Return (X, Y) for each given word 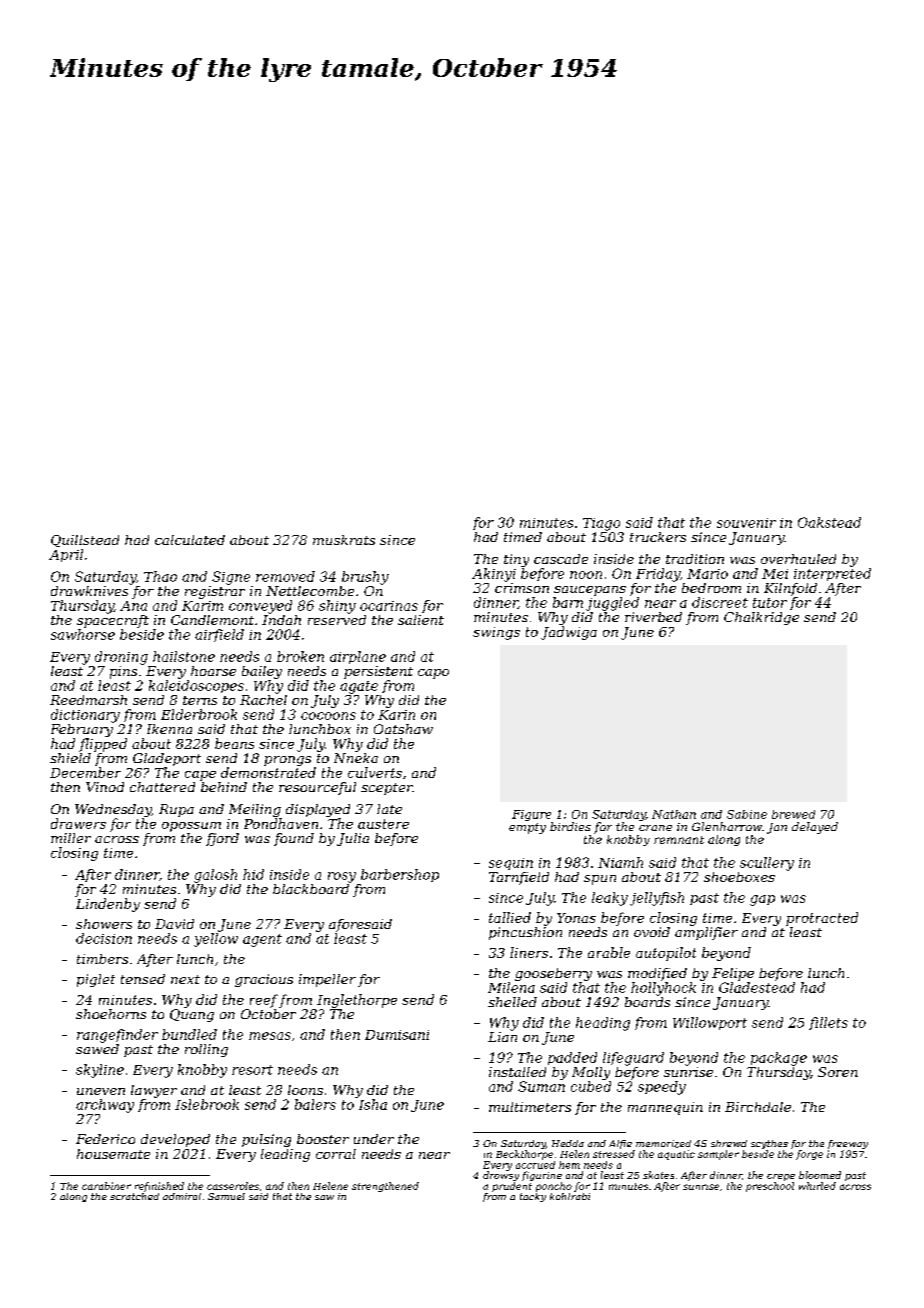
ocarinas (389, 606)
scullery (767, 864)
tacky (533, 1197)
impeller (327, 980)
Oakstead (829, 522)
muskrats (344, 540)
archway (105, 1106)
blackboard (311, 889)
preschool (770, 1187)
